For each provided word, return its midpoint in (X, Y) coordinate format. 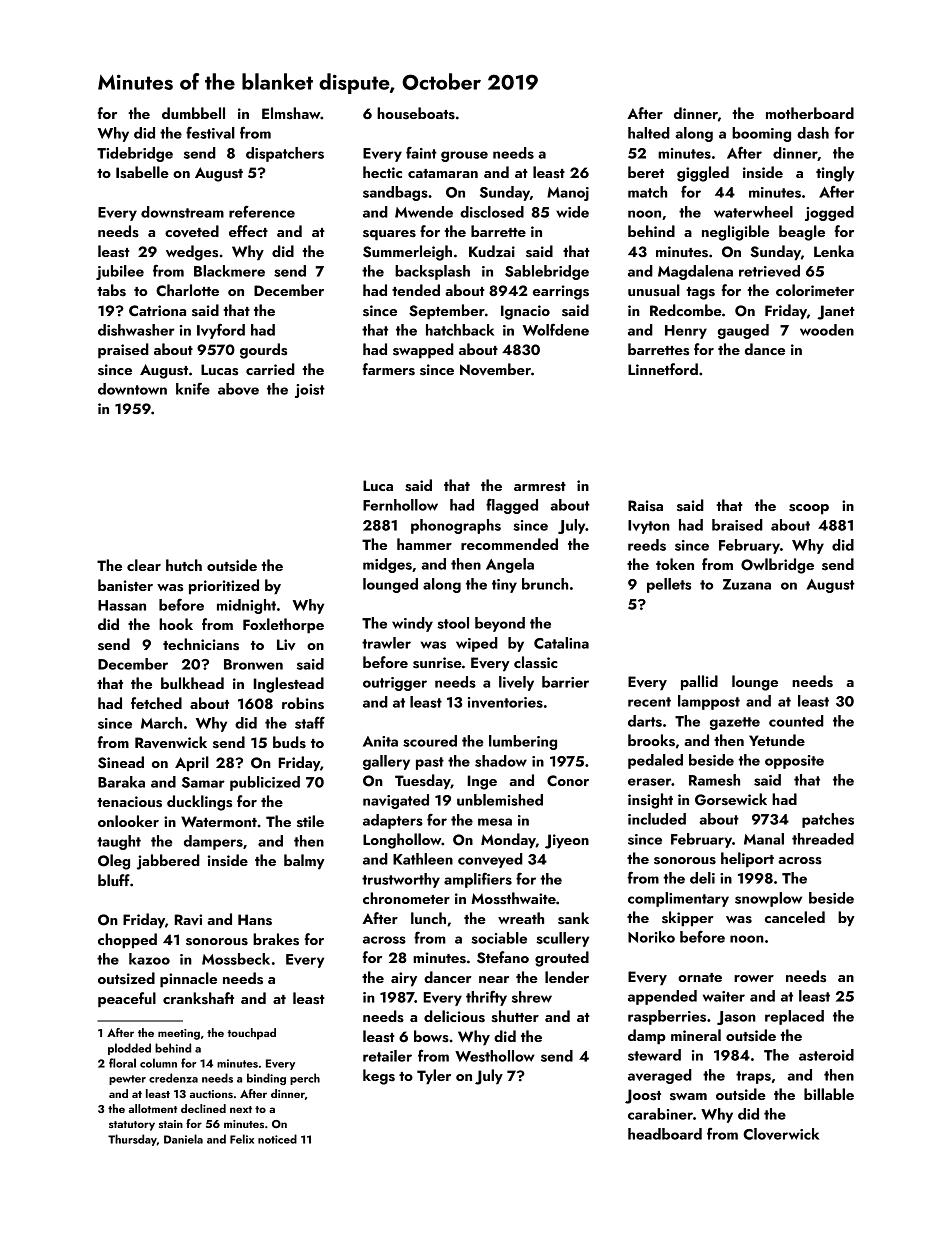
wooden (827, 330)
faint (421, 152)
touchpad (251, 1034)
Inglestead (288, 685)
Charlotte (187, 290)
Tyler (434, 1077)
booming (761, 134)
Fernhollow (400, 505)
